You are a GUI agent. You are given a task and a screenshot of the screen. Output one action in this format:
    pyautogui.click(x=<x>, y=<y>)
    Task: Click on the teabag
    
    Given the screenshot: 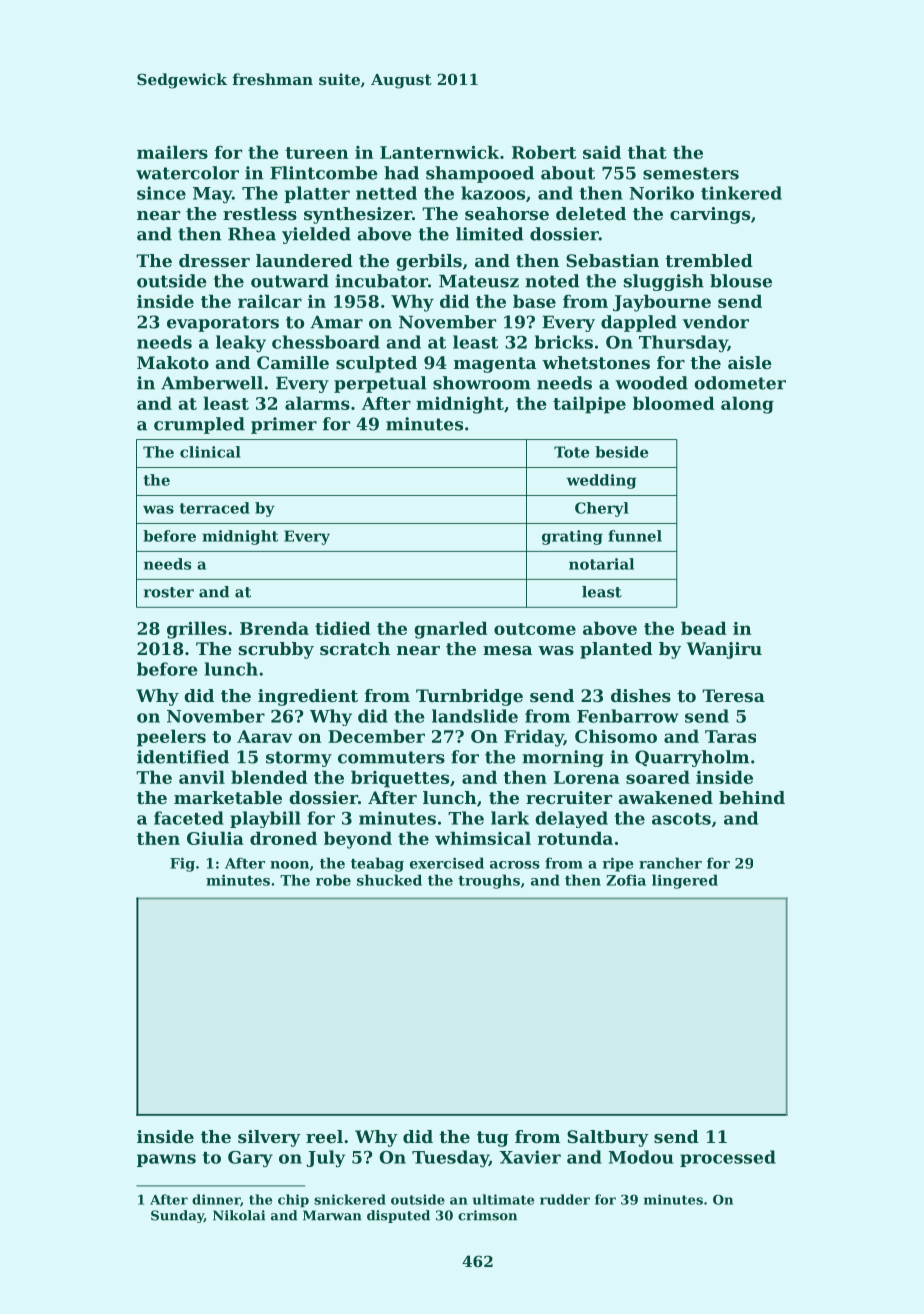 What is the action you would take?
    pyautogui.click(x=377, y=864)
